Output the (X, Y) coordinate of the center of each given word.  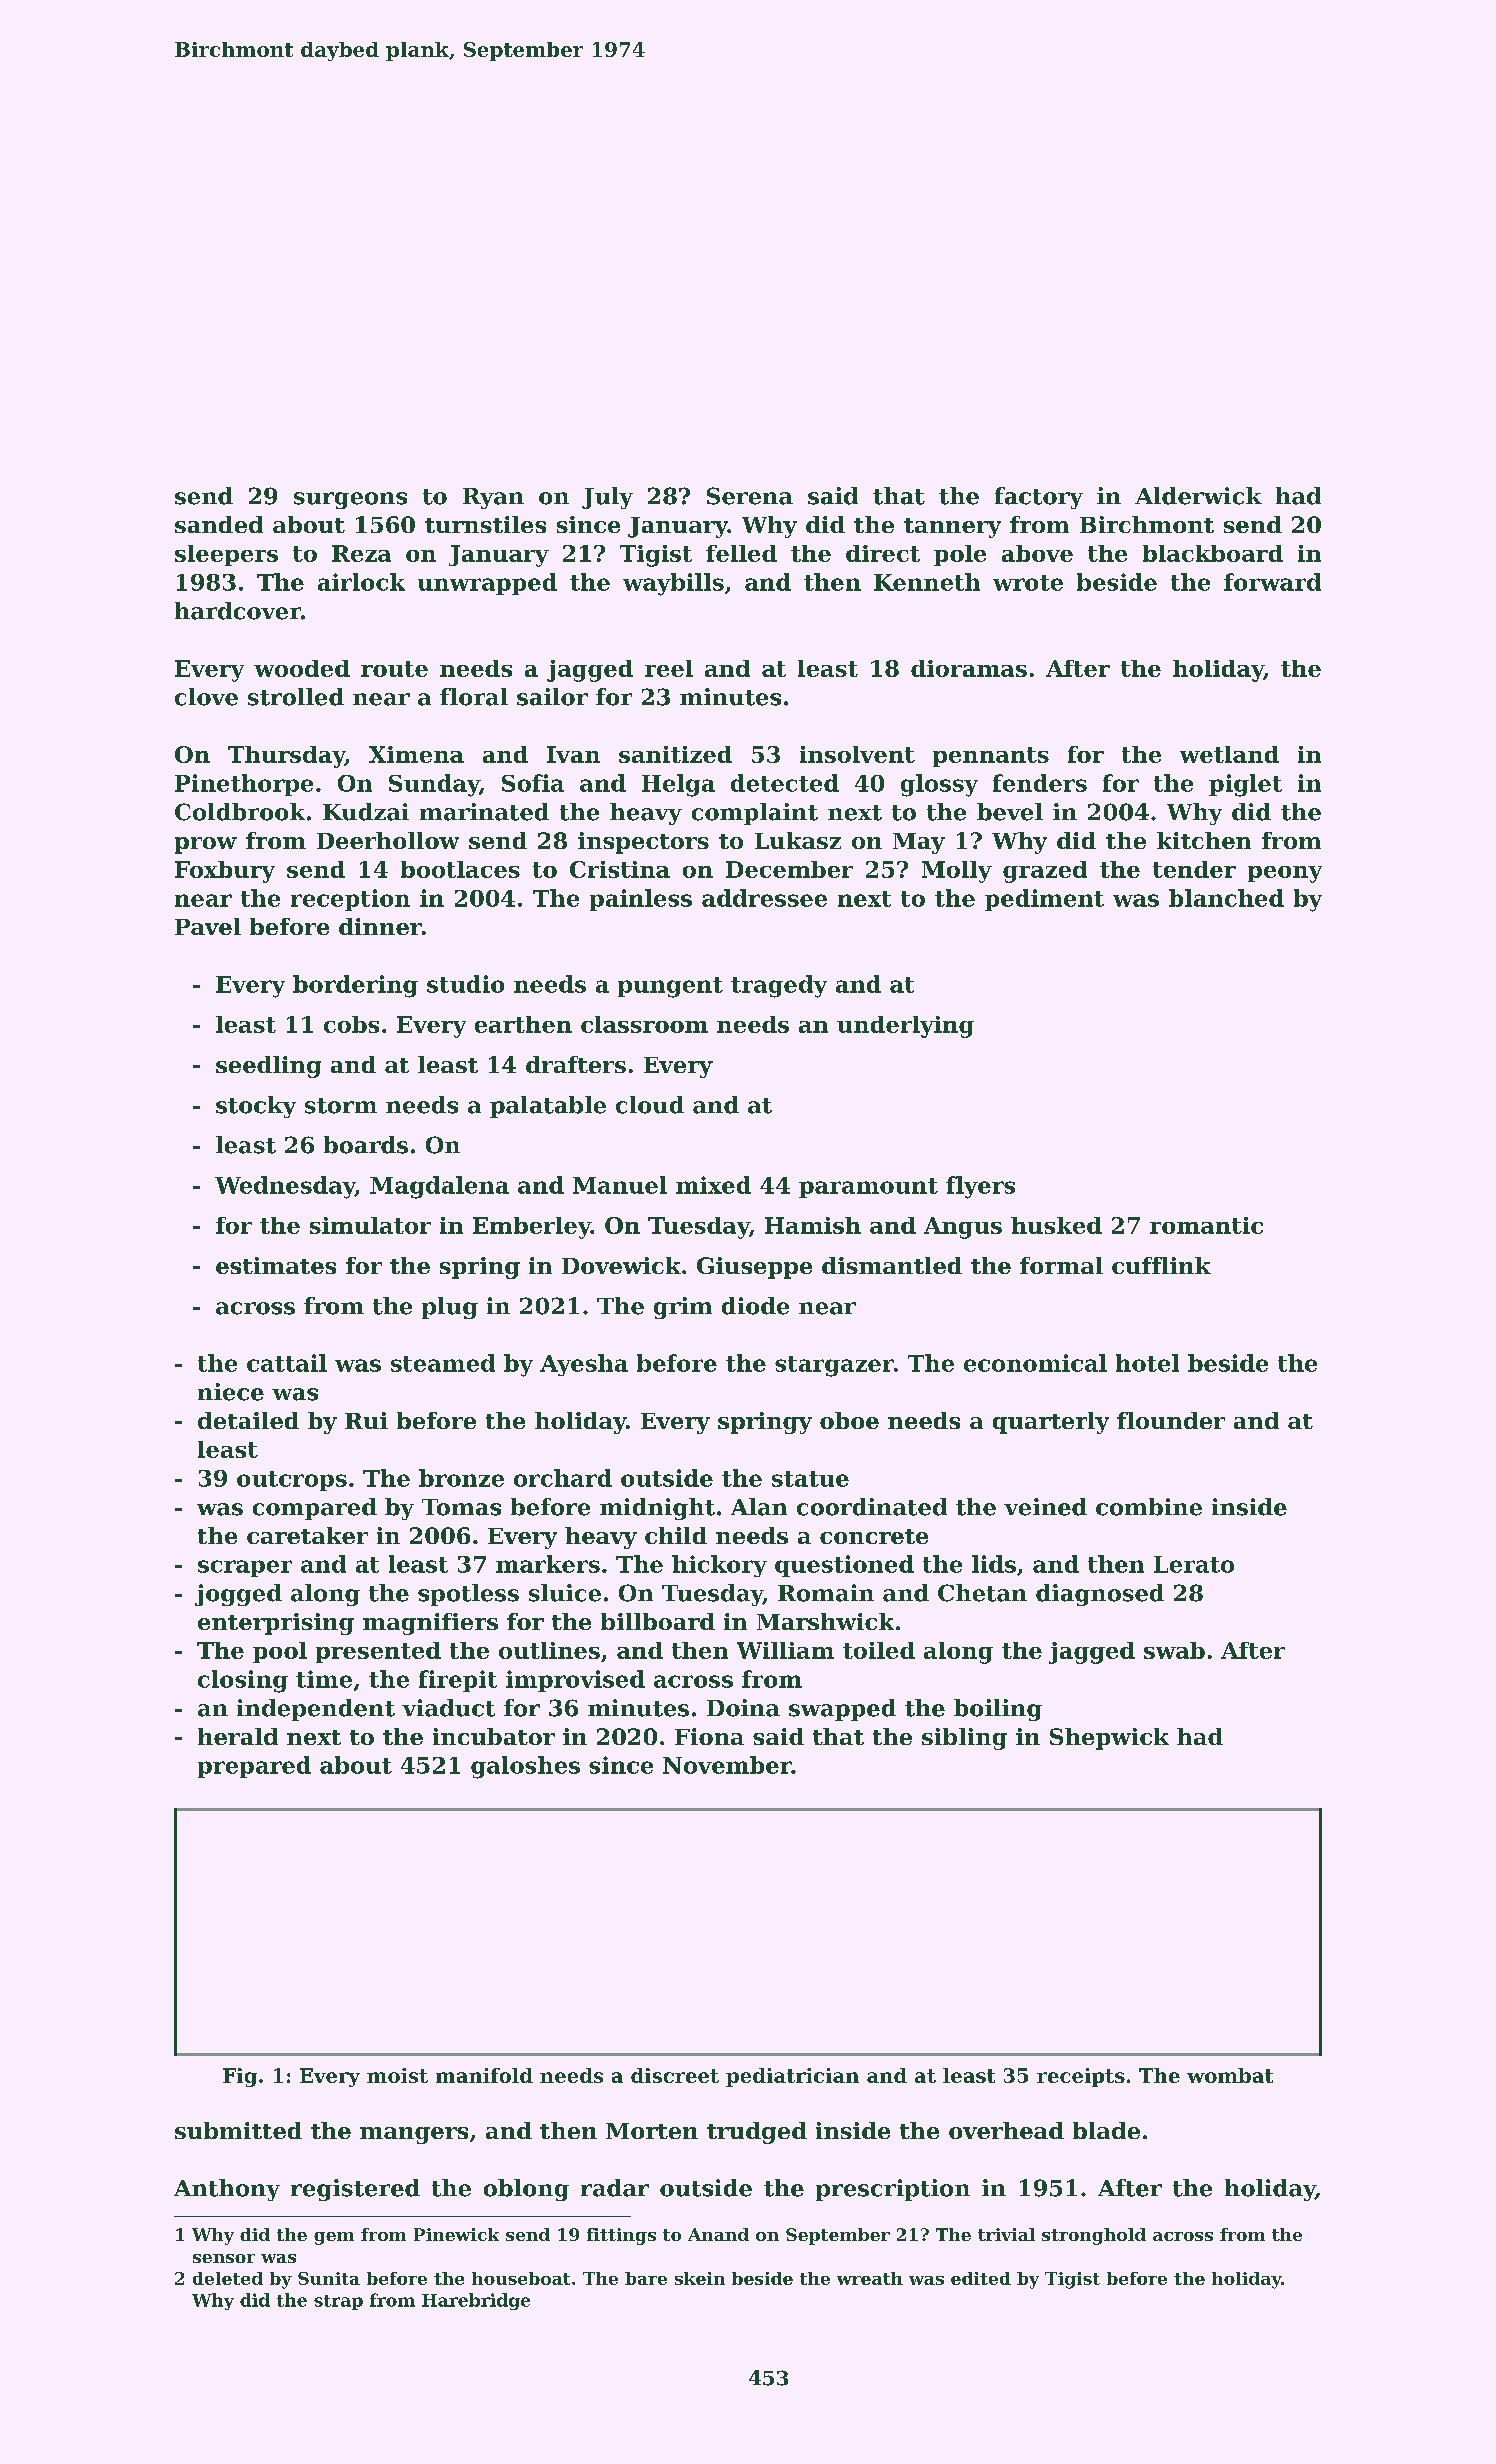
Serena (750, 496)
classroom (644, 1024)
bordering (355, 986)
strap (338, 2302)
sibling (964, 1739)
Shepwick (1109, 1739)
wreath (870, 2278)
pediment (1044, 900)
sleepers (226, 555)
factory (1039, 498)
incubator (494, 1736)
